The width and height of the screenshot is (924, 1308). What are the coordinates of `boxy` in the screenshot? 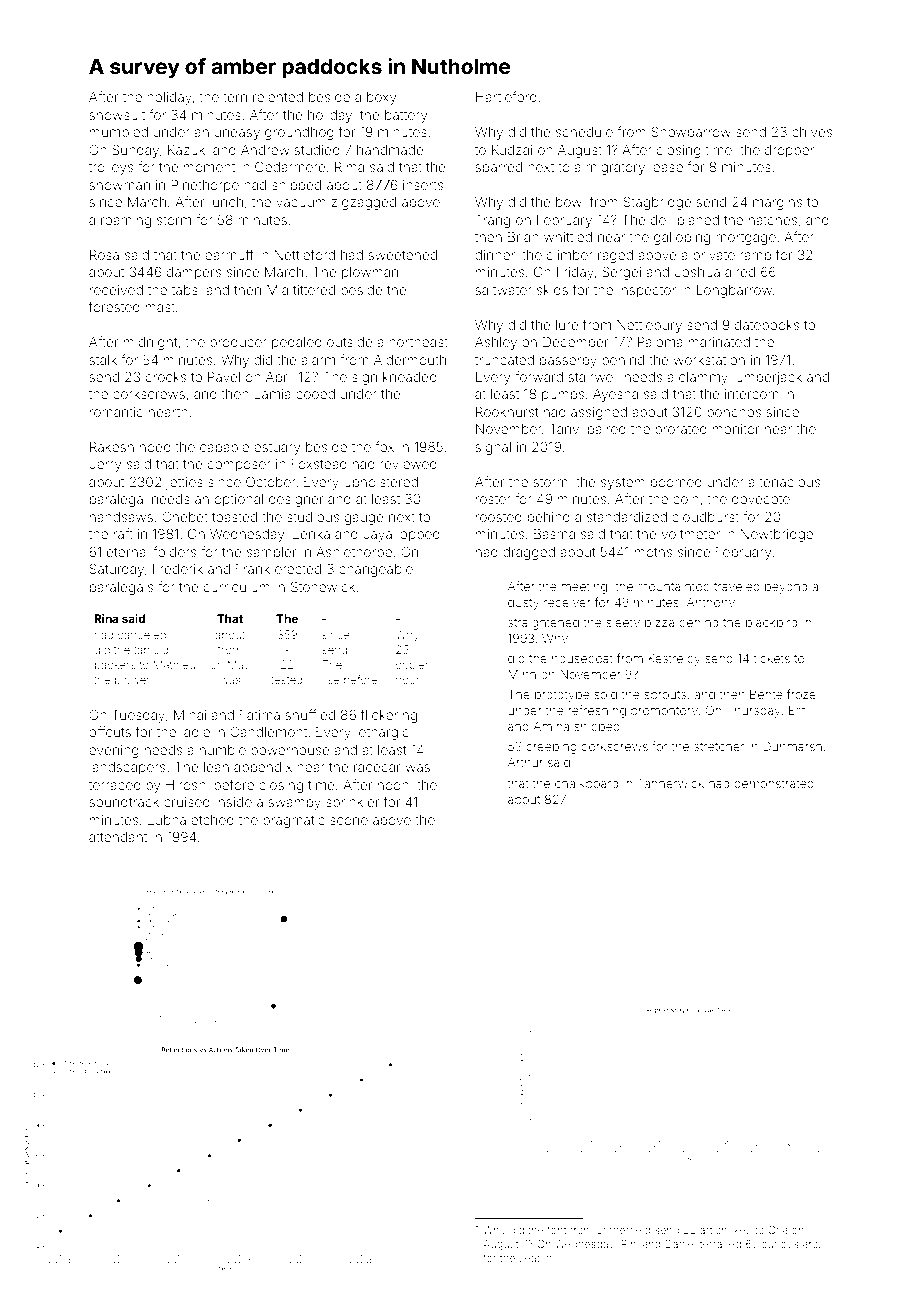 It's located at (381, 98).
